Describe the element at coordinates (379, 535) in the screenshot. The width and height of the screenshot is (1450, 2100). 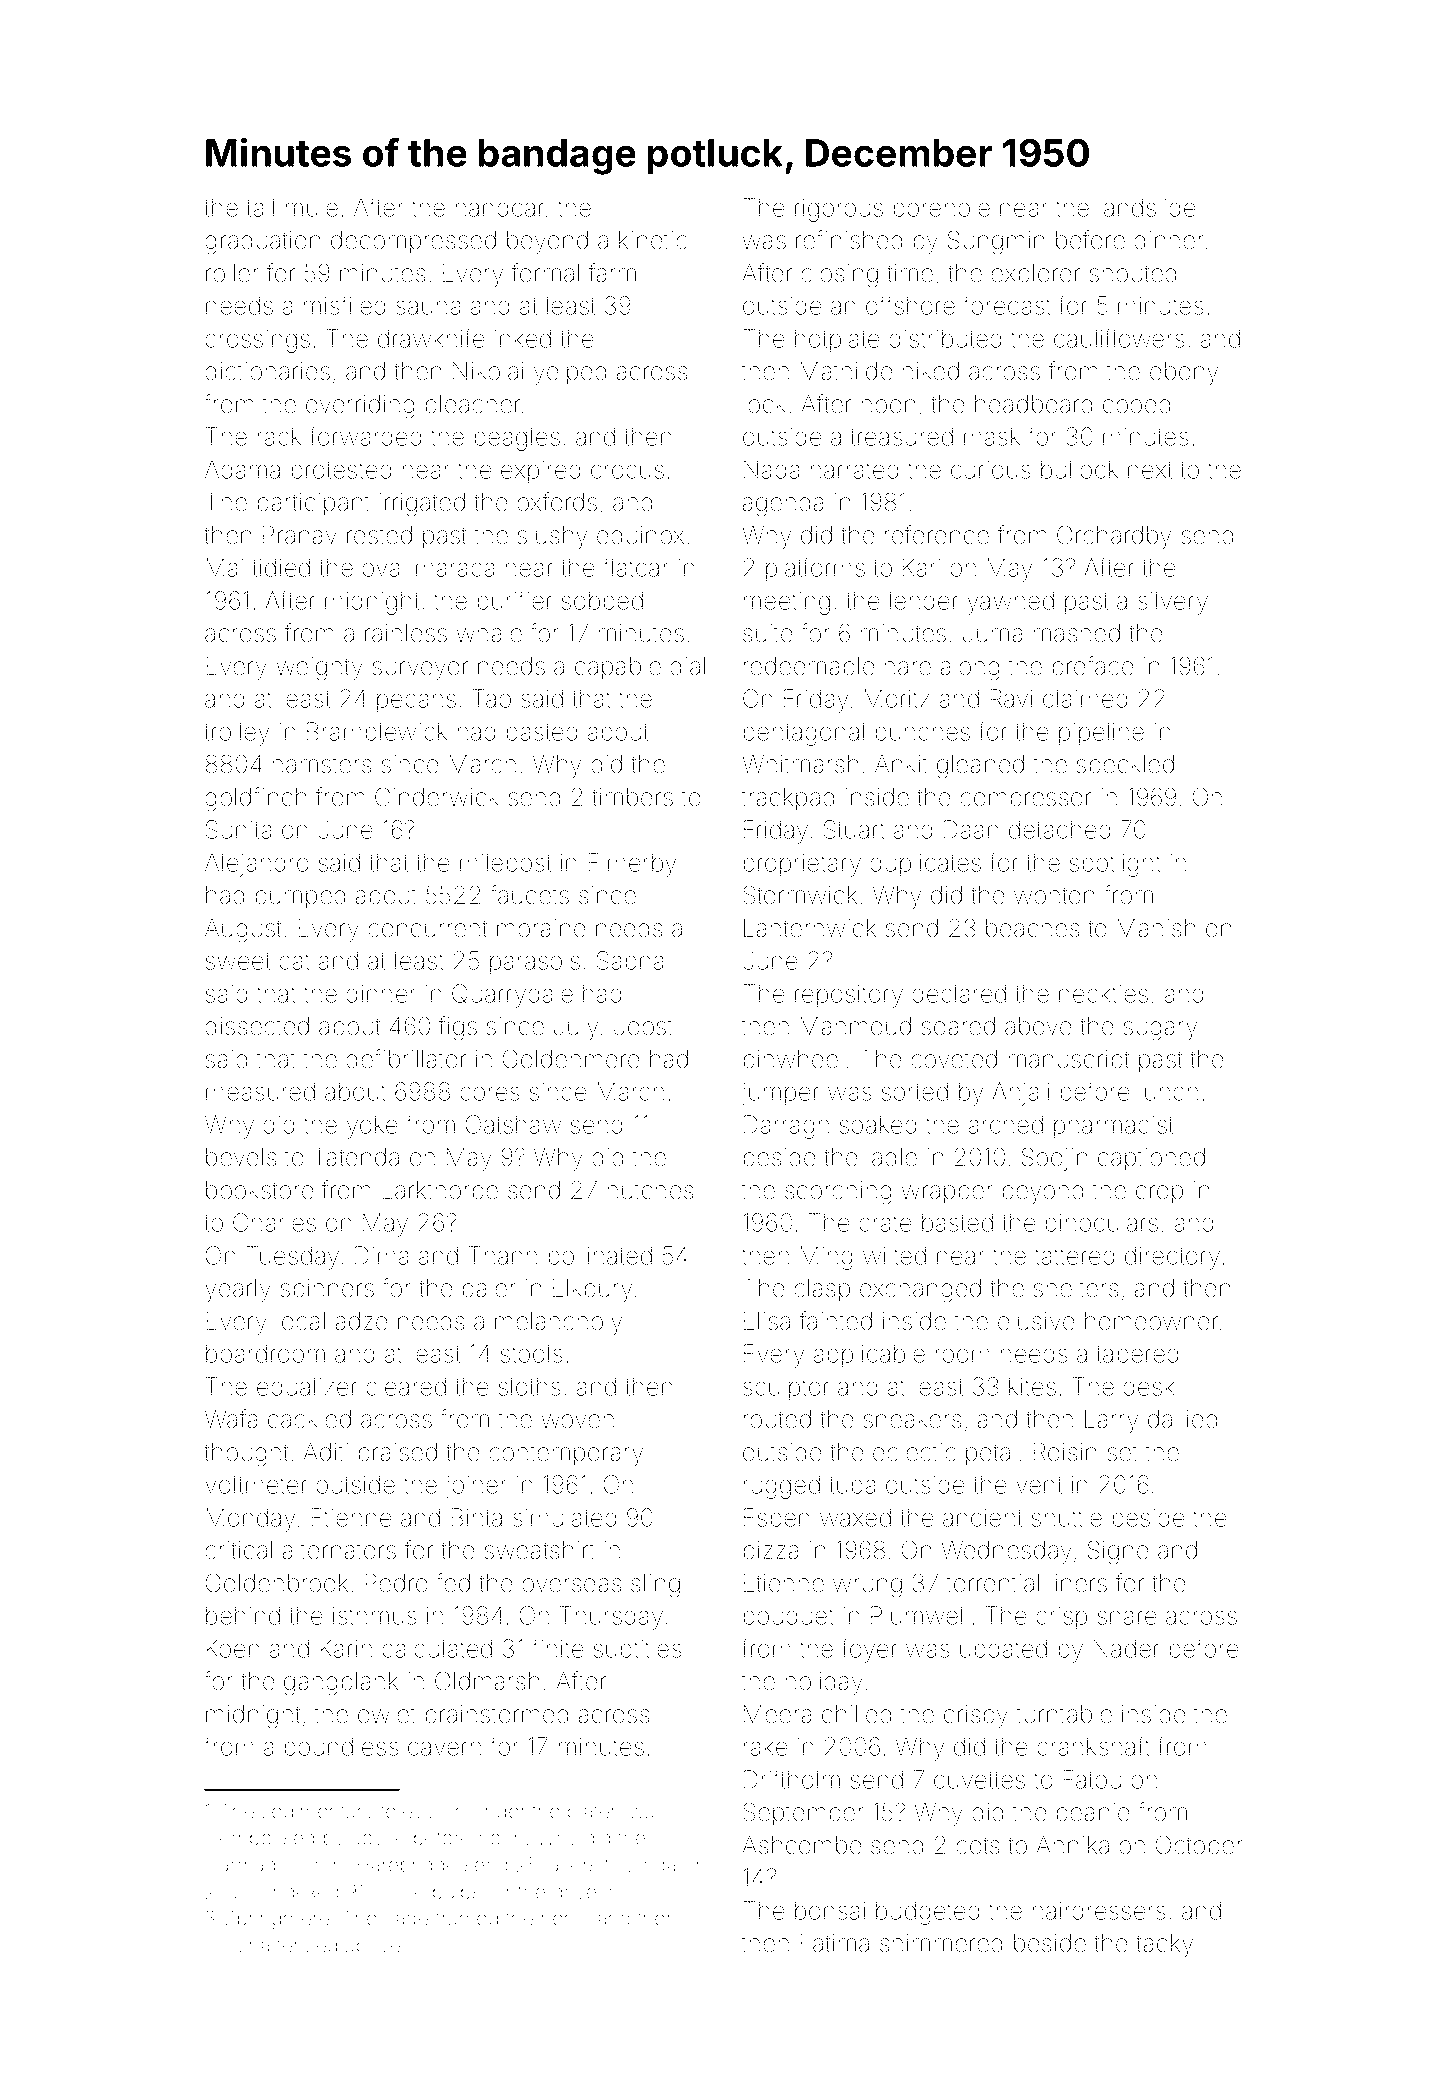
I see `rested` at that location.
